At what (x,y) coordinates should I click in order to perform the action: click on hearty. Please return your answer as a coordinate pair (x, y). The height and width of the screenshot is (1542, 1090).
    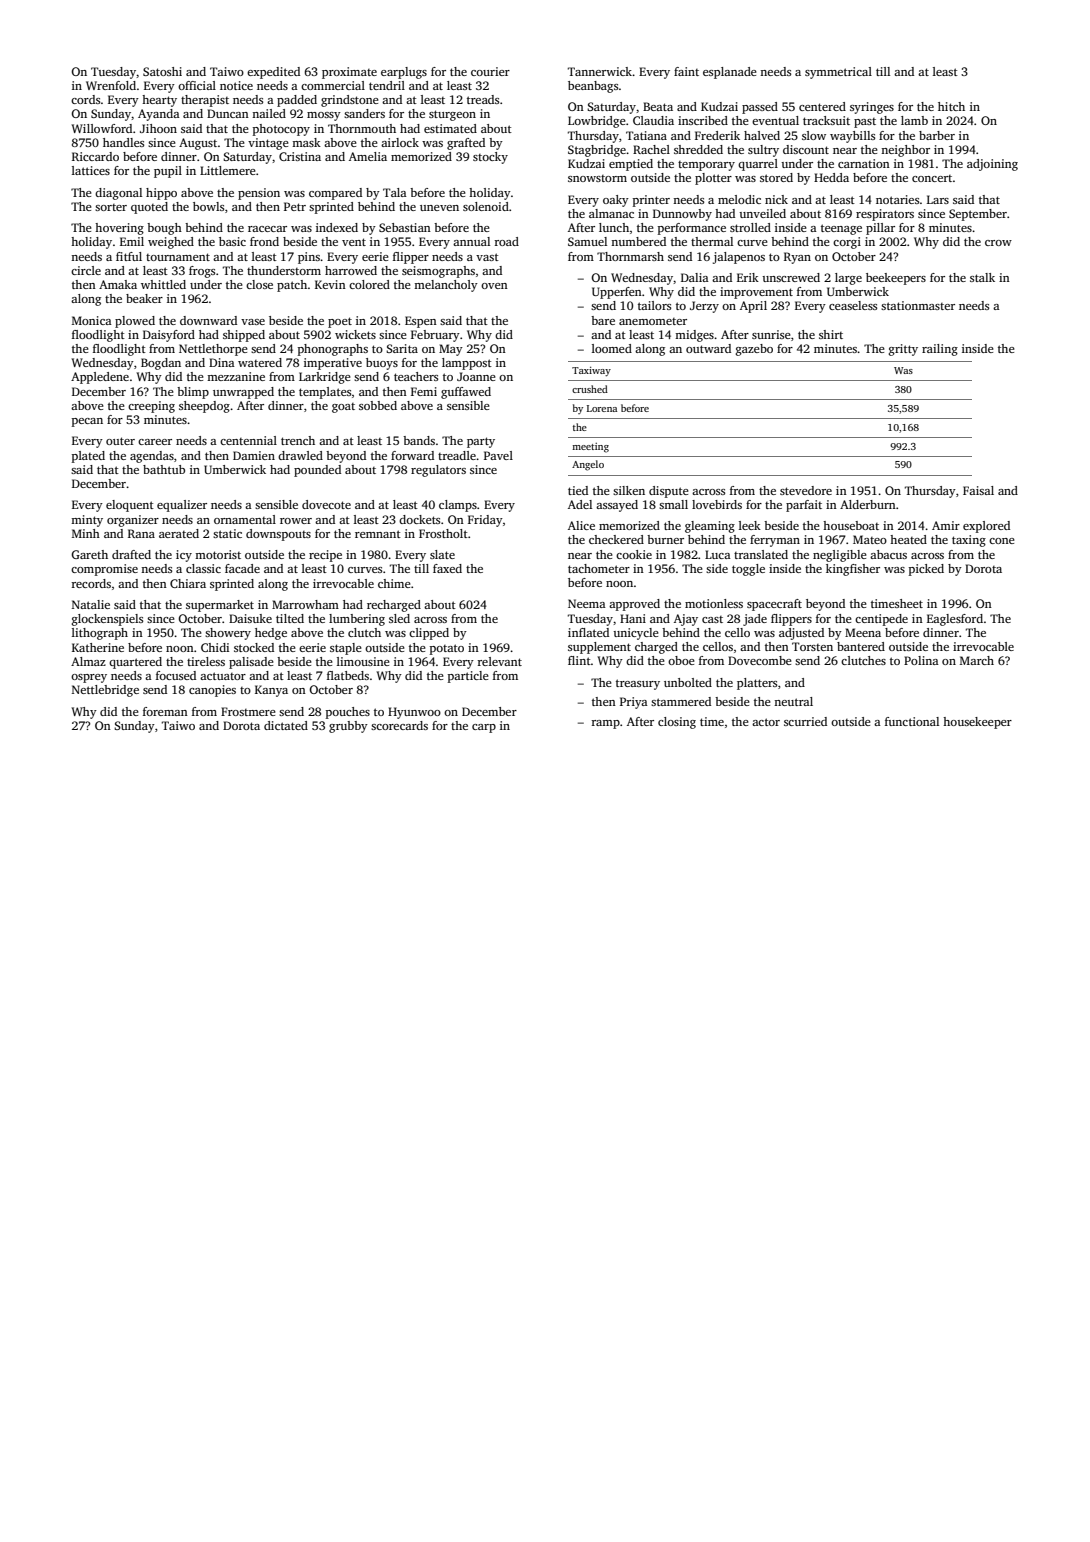
    Looking at the image, I should click on (159, 101).
